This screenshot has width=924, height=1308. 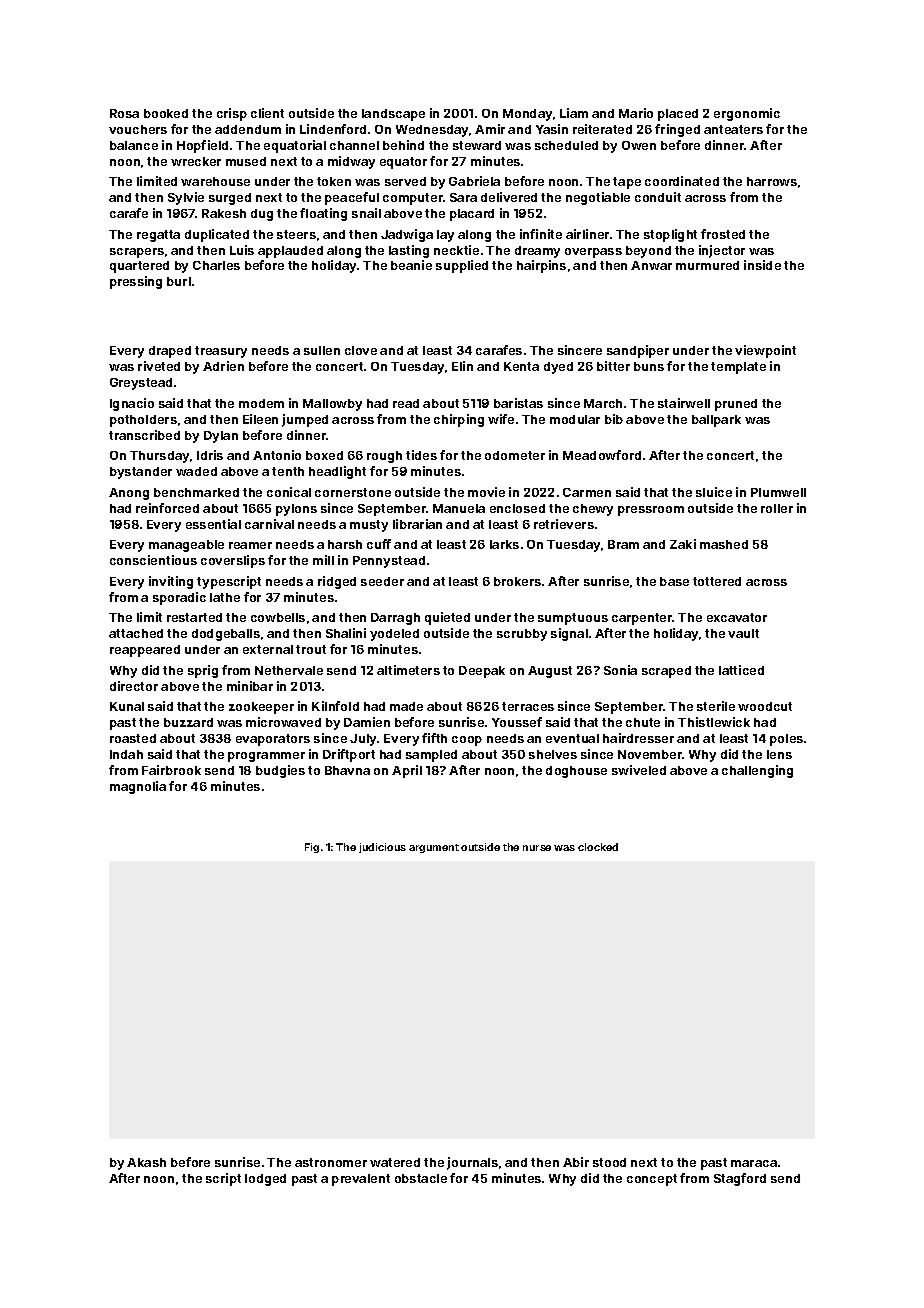 What do you see at coordinates (747, 114) in the screenshot?
I see `ergonomic` at bounding box center [747, 114].
